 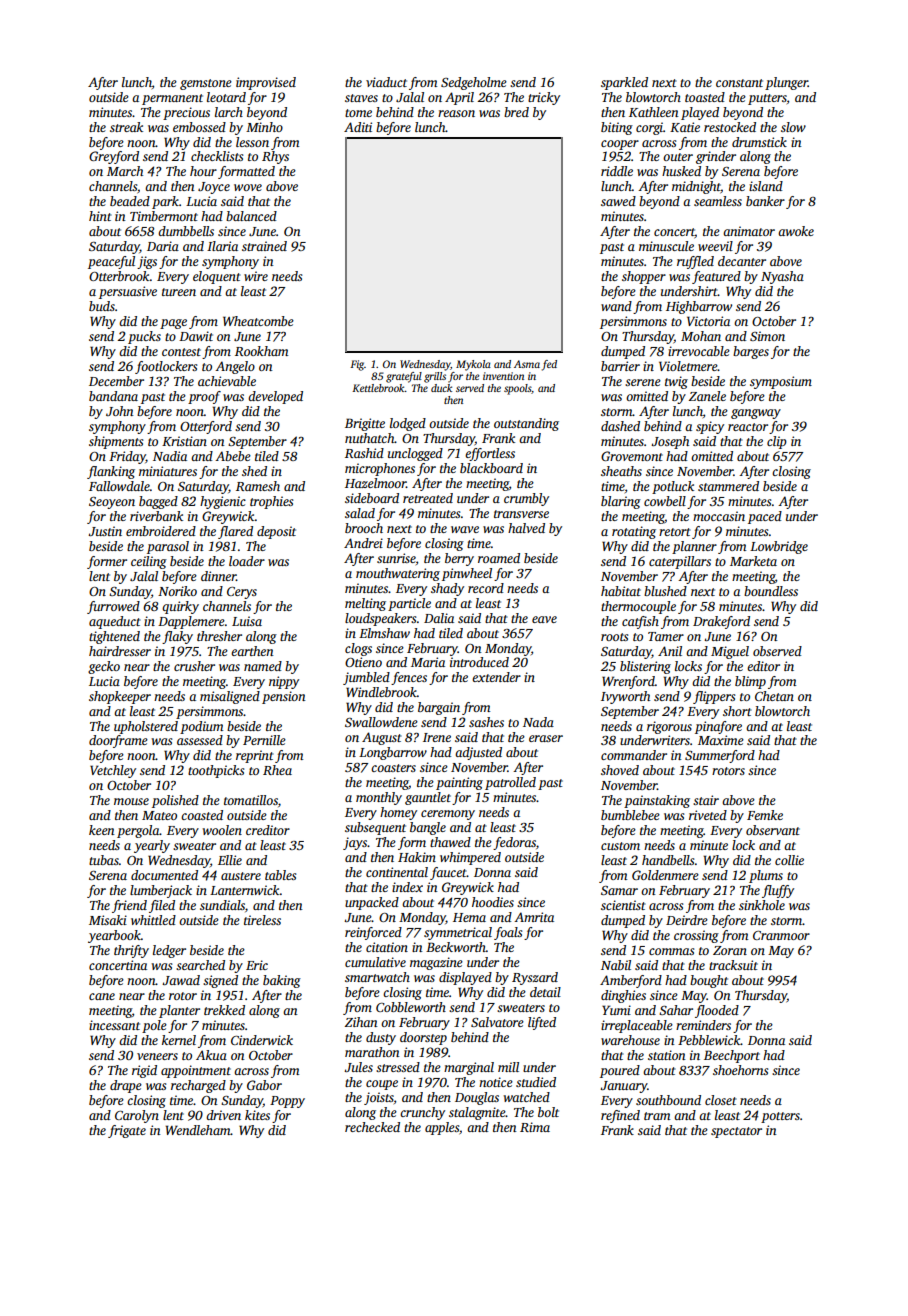 What do you see at coordinates (276, 532) in the image?
I see `deposit` at bounding box center [276, 532].
